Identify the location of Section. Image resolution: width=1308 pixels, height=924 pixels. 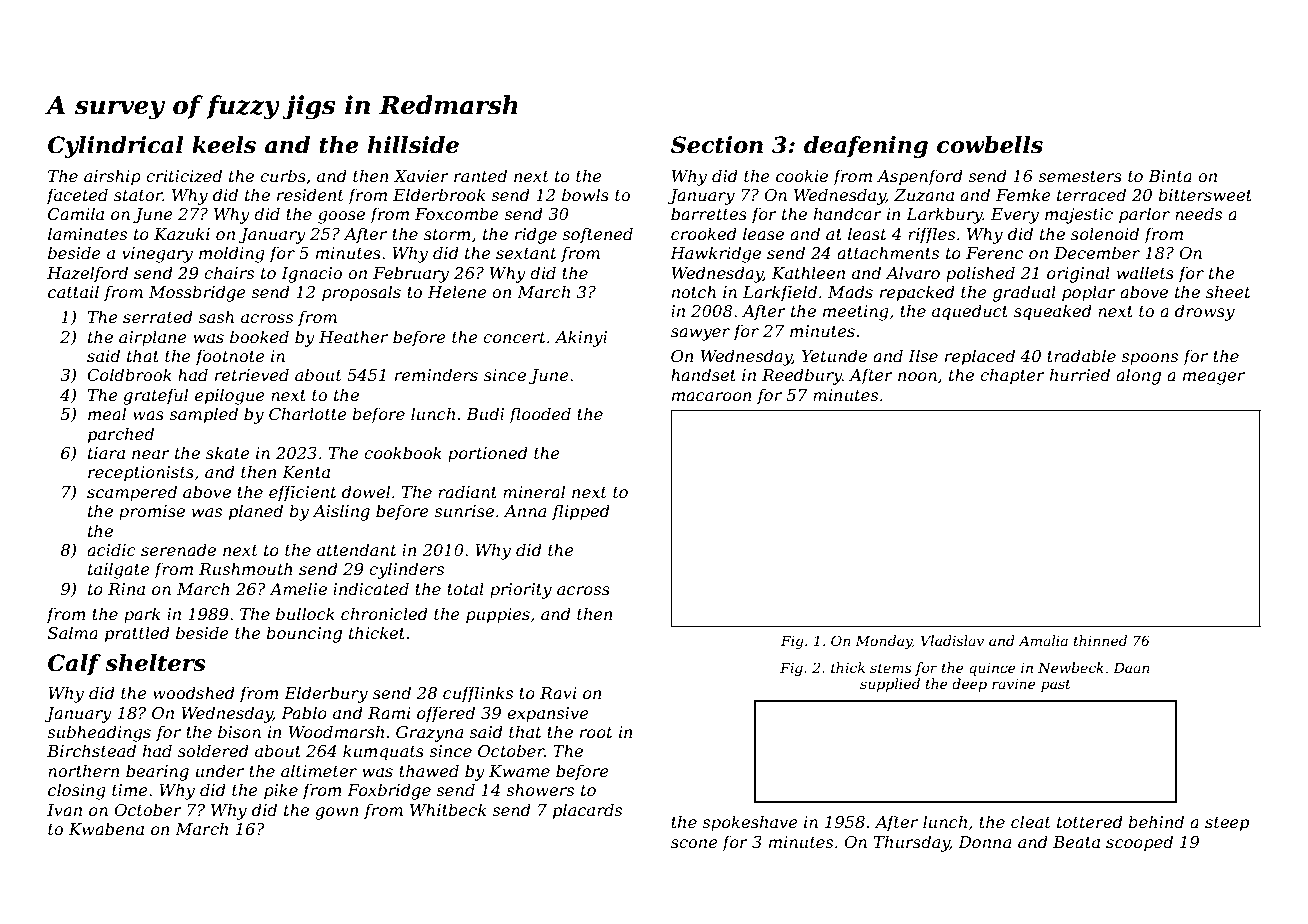
(717, 145).
